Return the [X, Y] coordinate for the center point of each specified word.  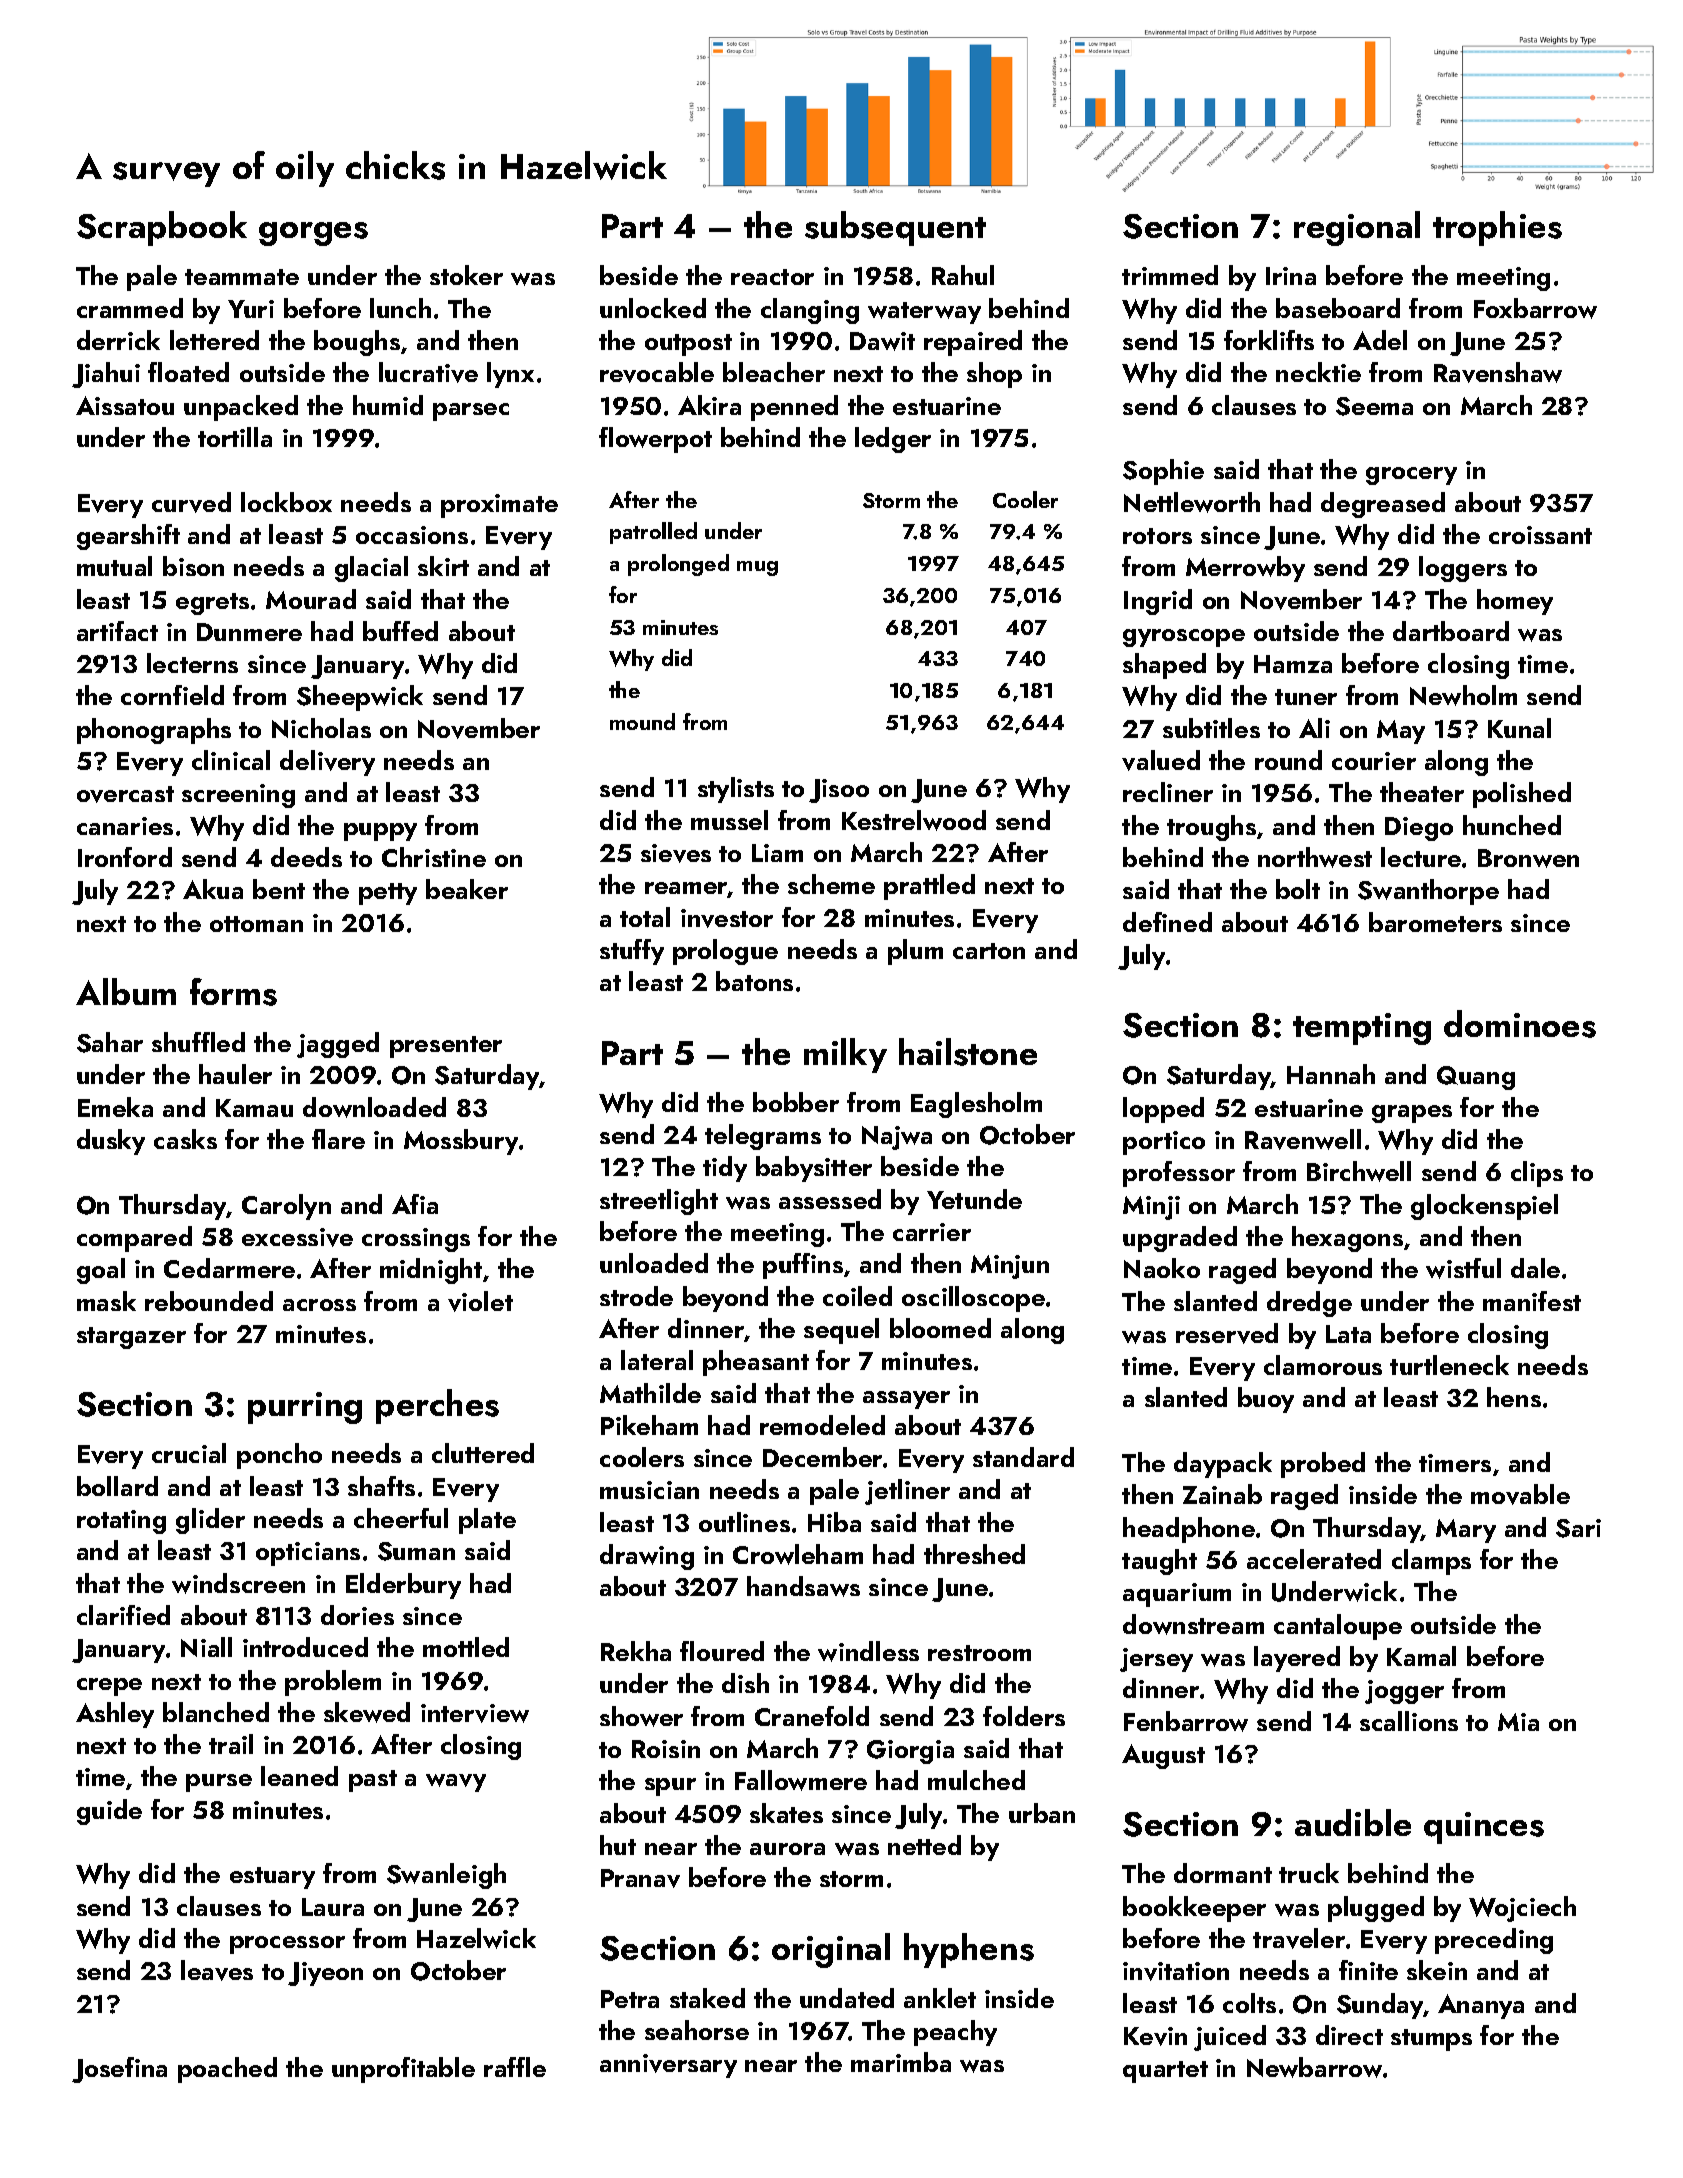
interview [475, 1713]
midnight [431, 1271]
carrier [932, 1232]
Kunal [1519, 728]
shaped [1164, 666]
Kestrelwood [914, 820]
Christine [434, 857]
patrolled [653, 533]
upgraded [1180, 1239]
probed [1323, 1465]
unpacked [241, 408]
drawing [647, 1557]
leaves [217, 1970]
